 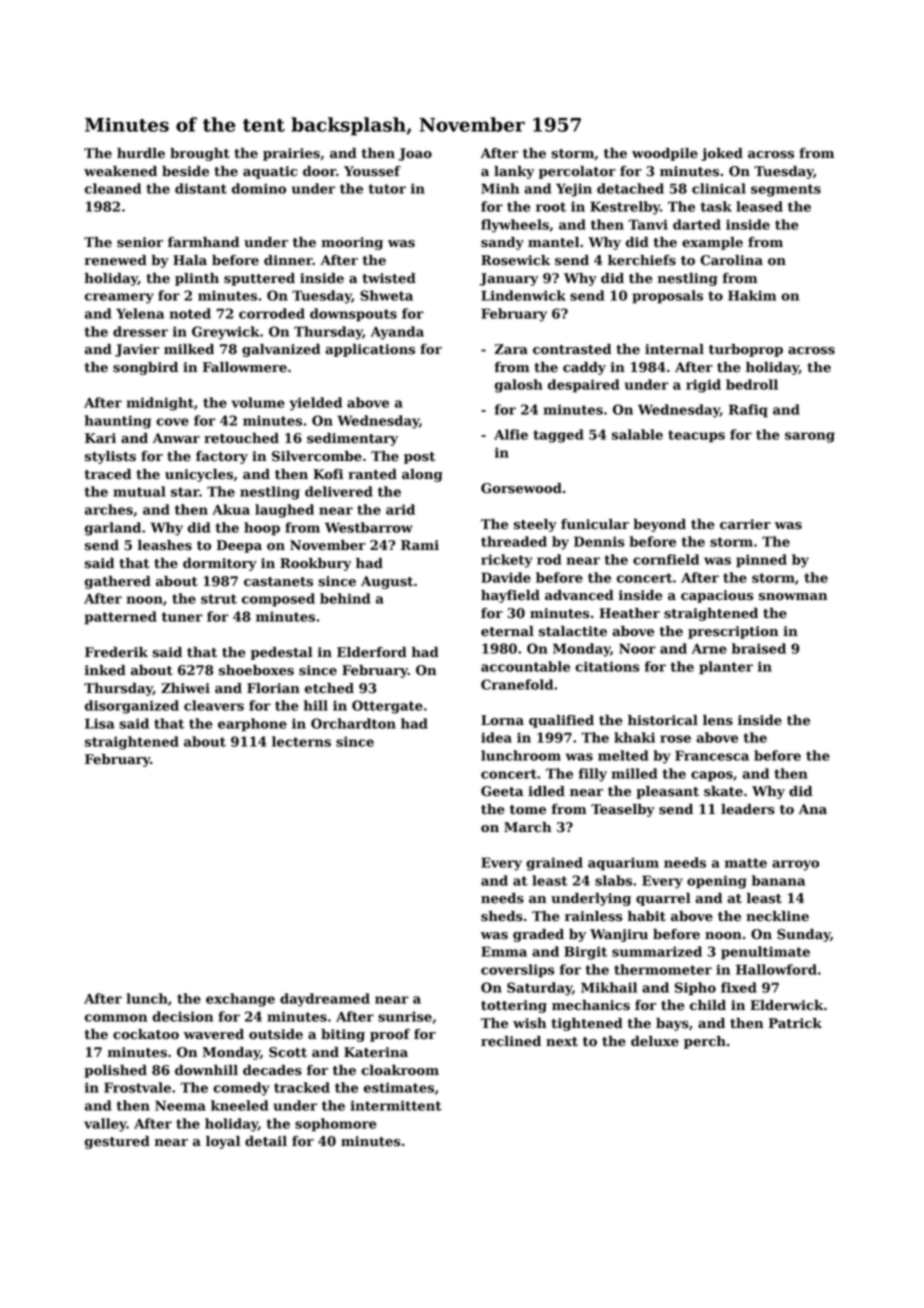 What do you see at coordinates (759, 206) in the document?
I see `leased` at bounding box center [759, 206].
